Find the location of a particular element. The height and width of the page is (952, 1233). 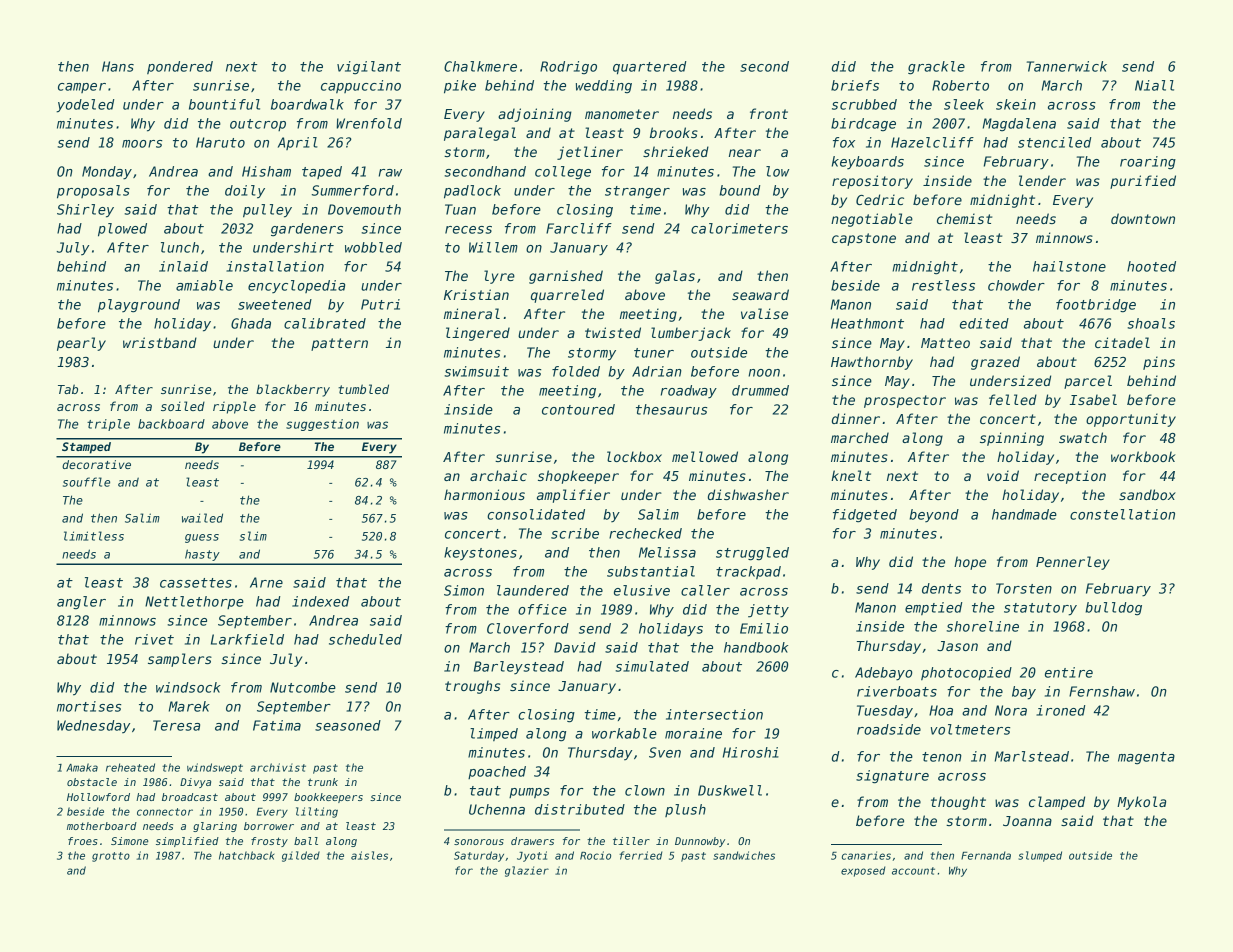

plowed is located at coordinates (122, 230).
